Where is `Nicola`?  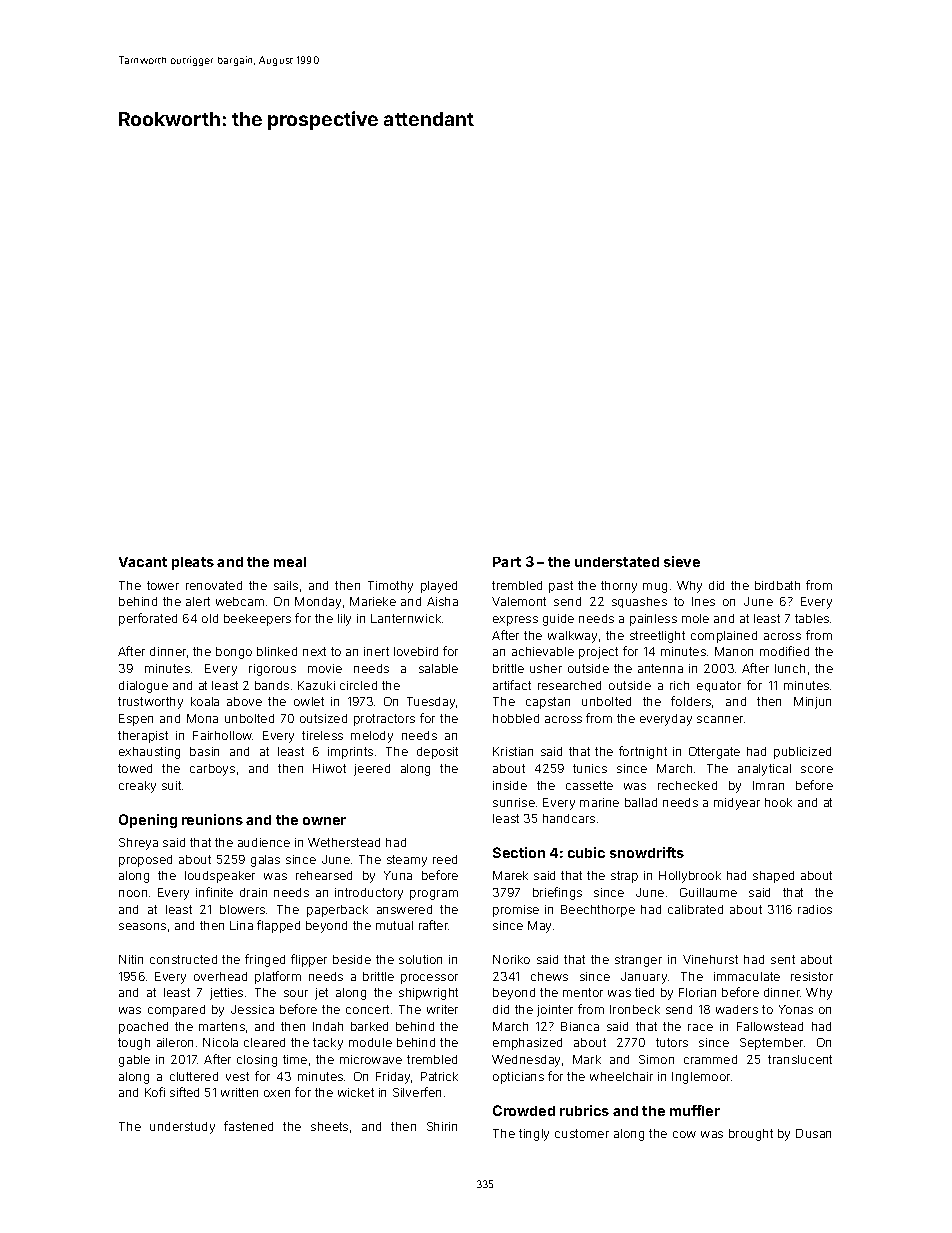
Nicola is located at coordinates (220, 1042).
